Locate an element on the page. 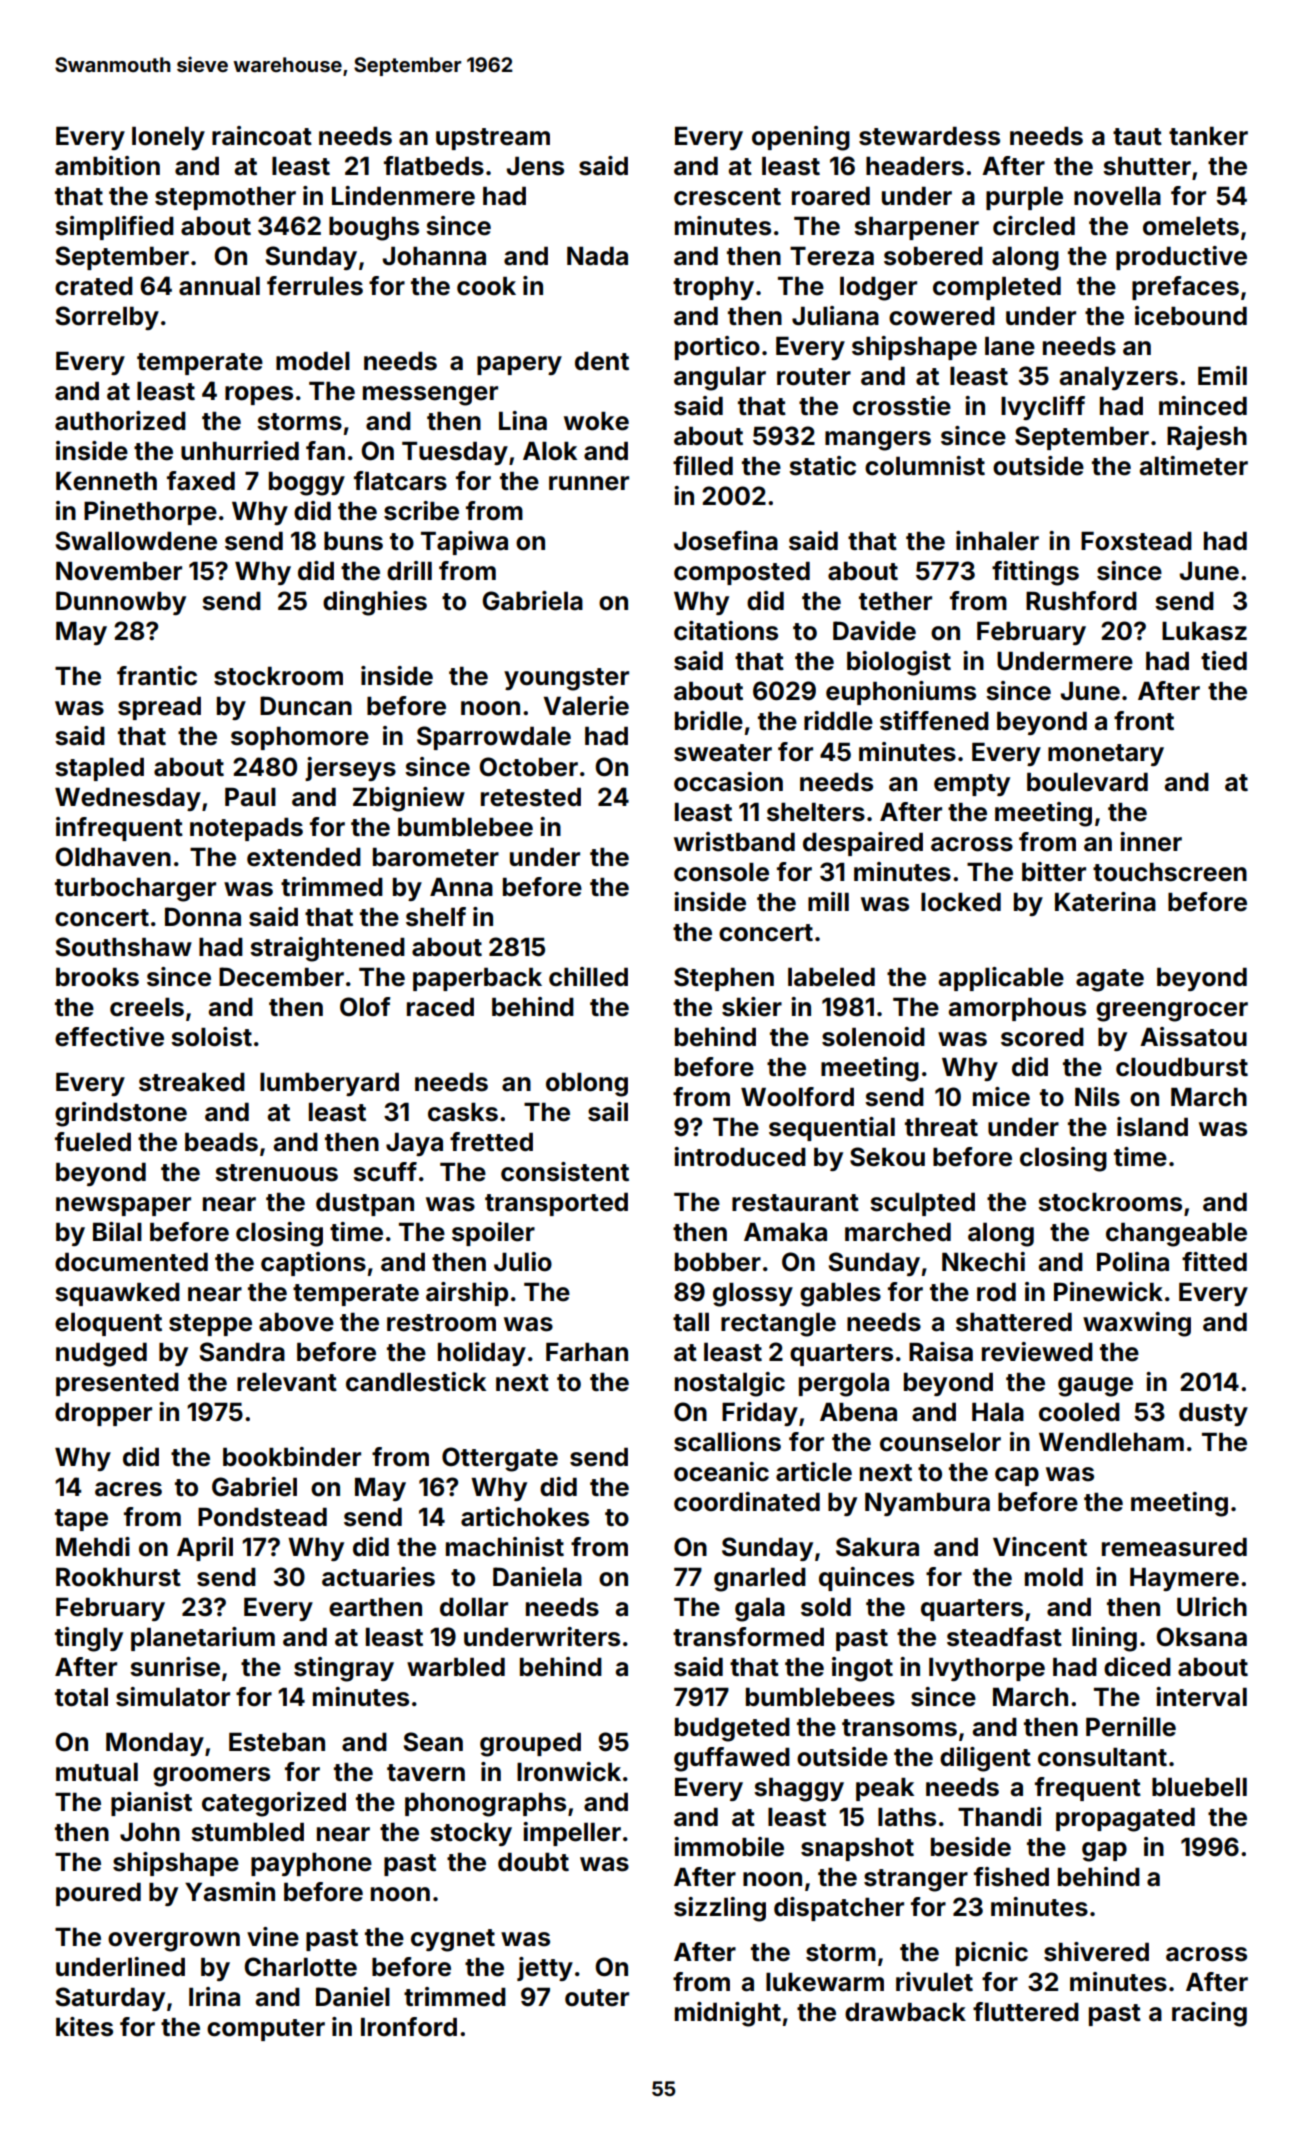 This document has height=2146, width=1303. ingot is located at coordinates (862, 1669).
